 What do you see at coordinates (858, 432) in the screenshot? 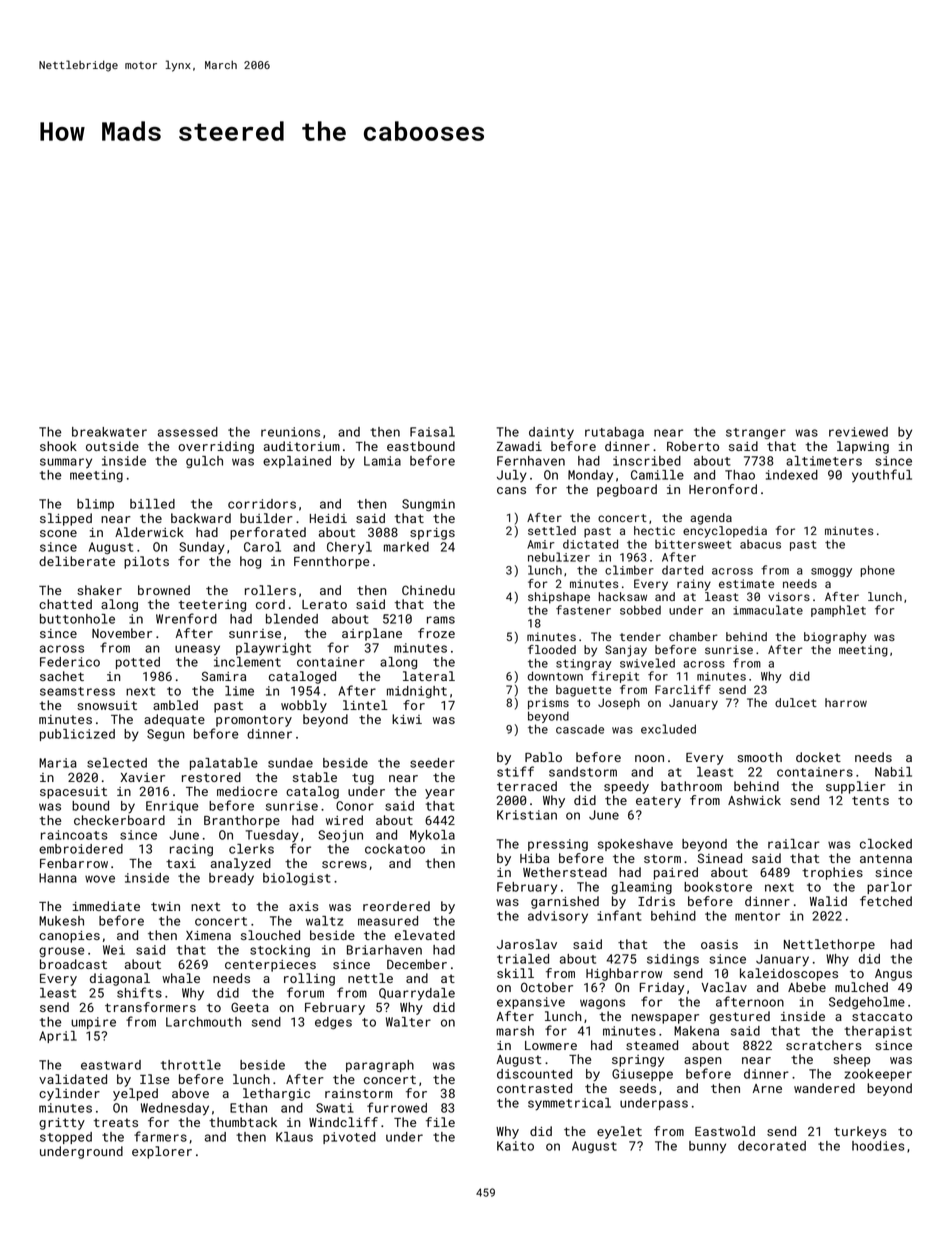
I see `reviewed` at bounding box center [858, 432].
